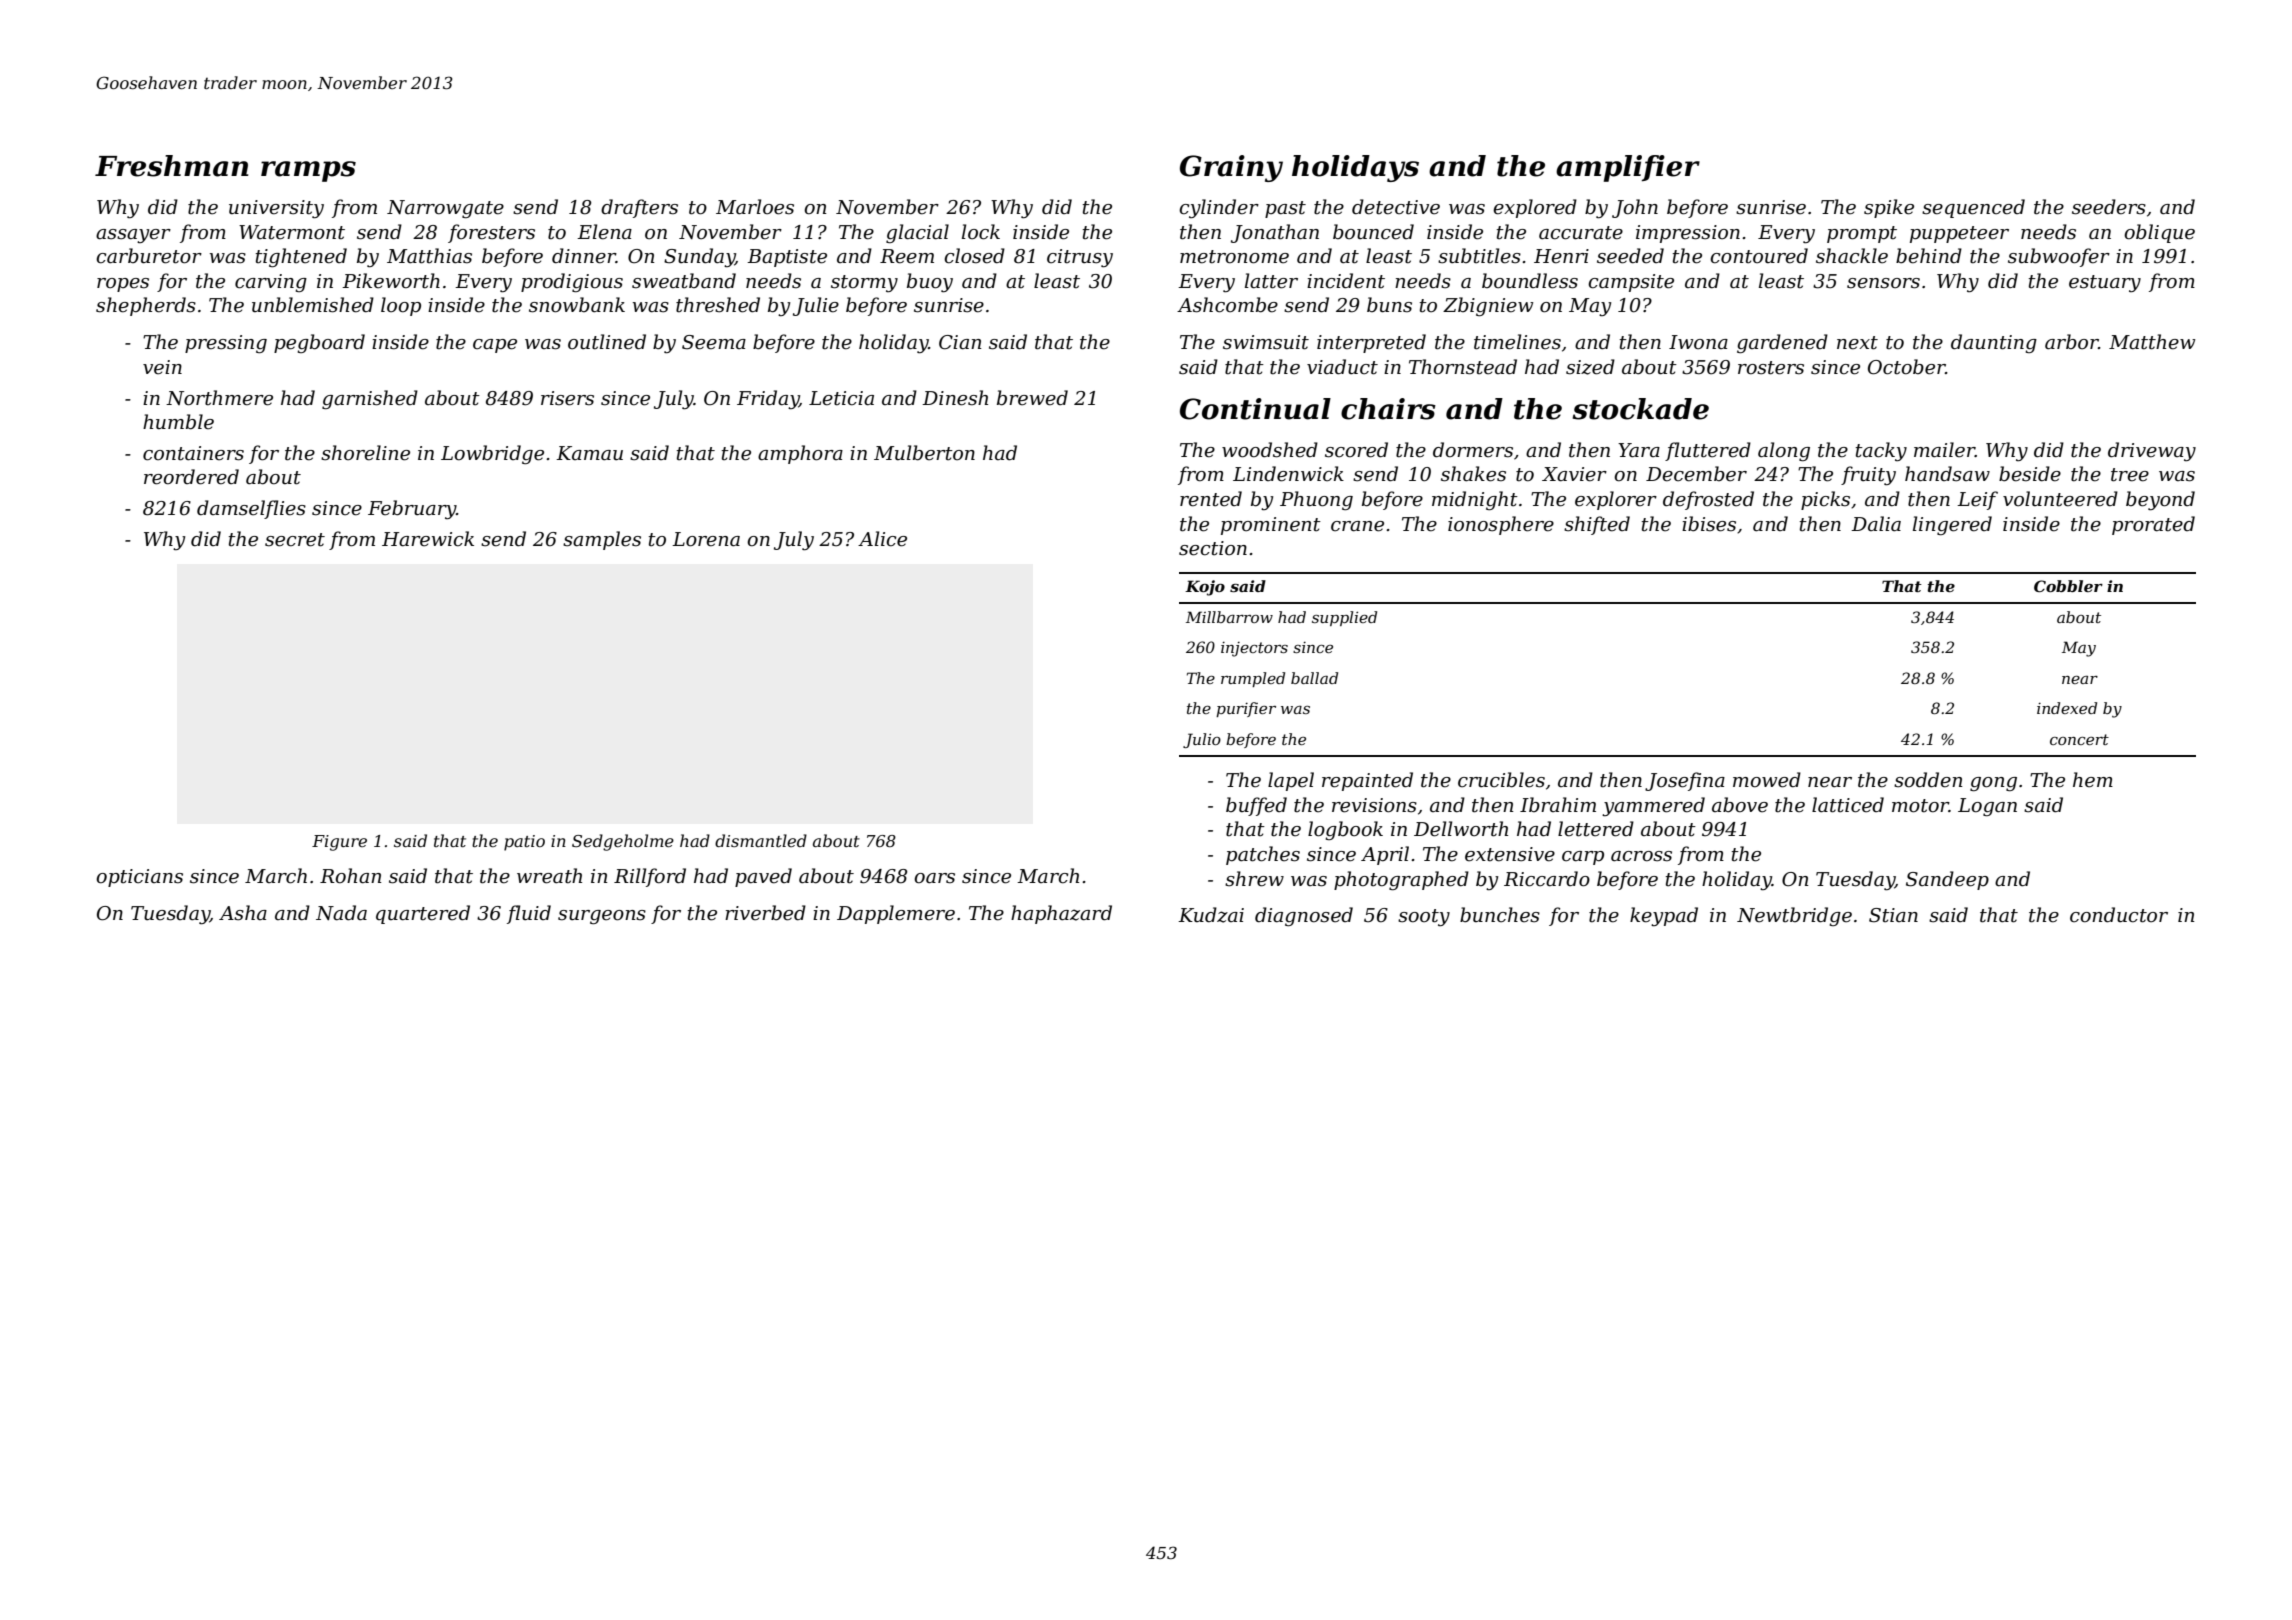  Describe the element at coordinates (1254, 649) in the document. I see `injectors` at that location.
